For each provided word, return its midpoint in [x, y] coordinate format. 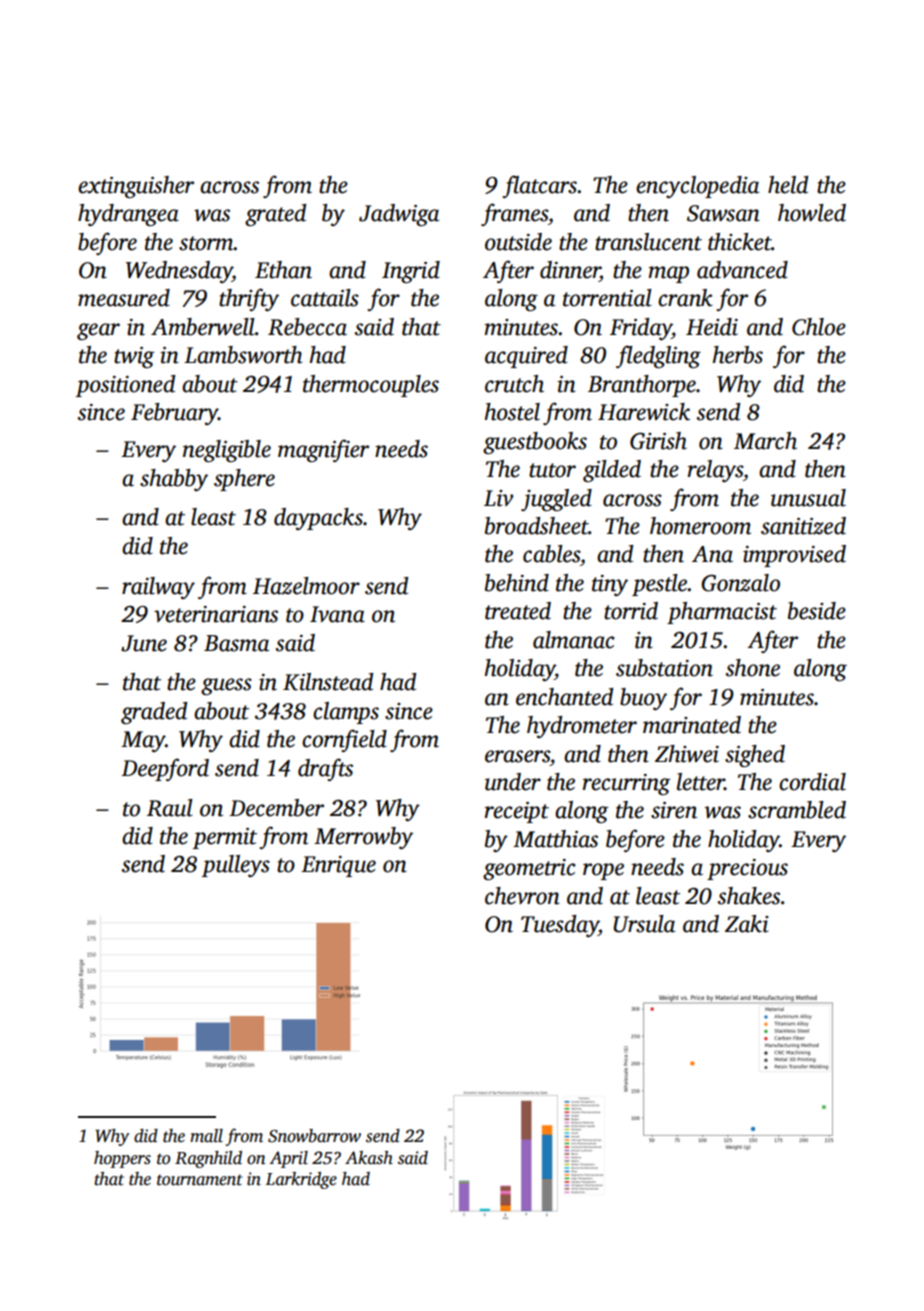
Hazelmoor [306, 586]
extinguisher [136, 187]
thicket [740, 242]
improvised [794, 556]
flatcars [539, 186]
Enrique [338, 866]
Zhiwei [687, 754]
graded [154, 713]
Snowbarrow [314, 1136]
